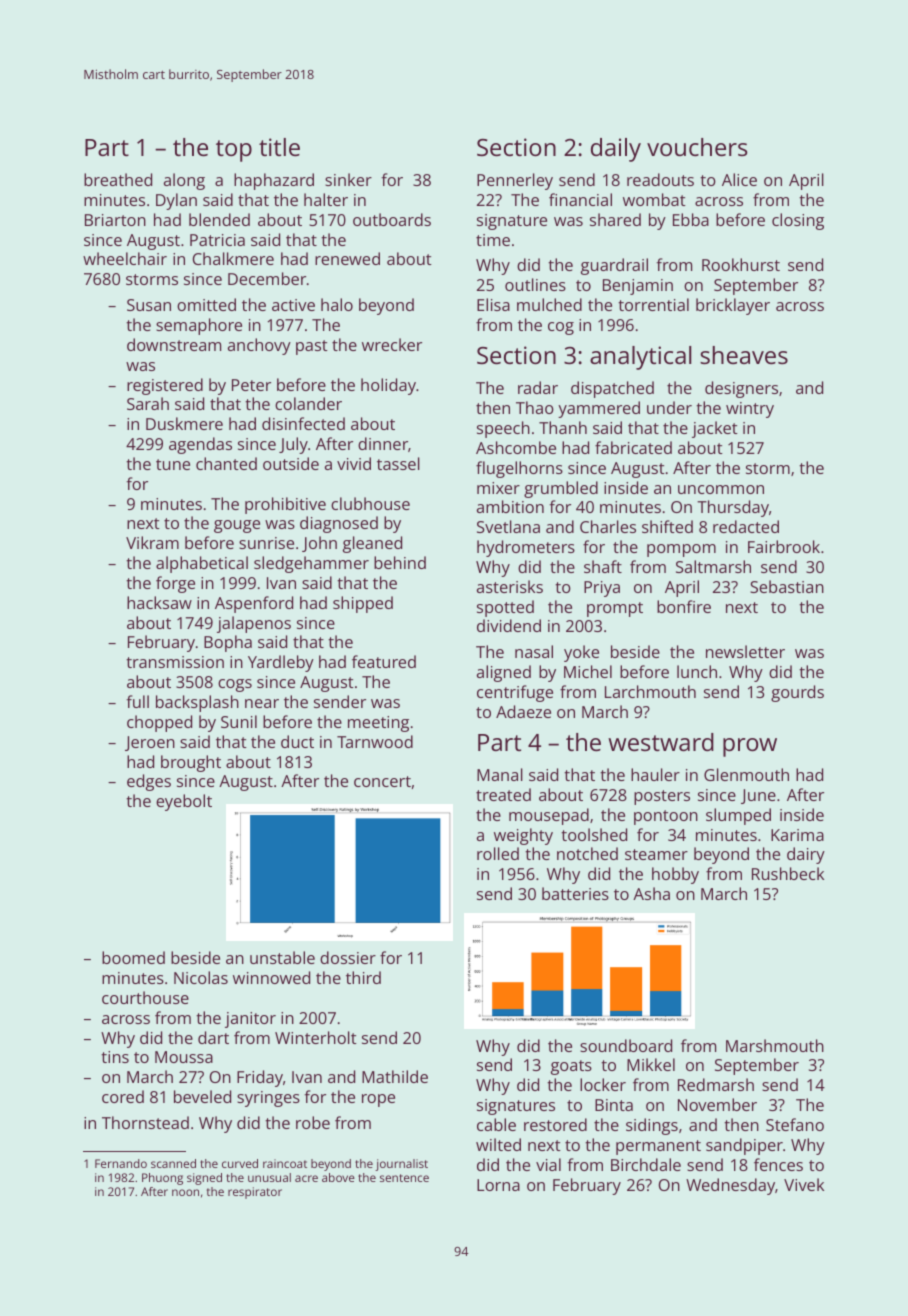  I want to click on scanned, so click(173, 1163).
